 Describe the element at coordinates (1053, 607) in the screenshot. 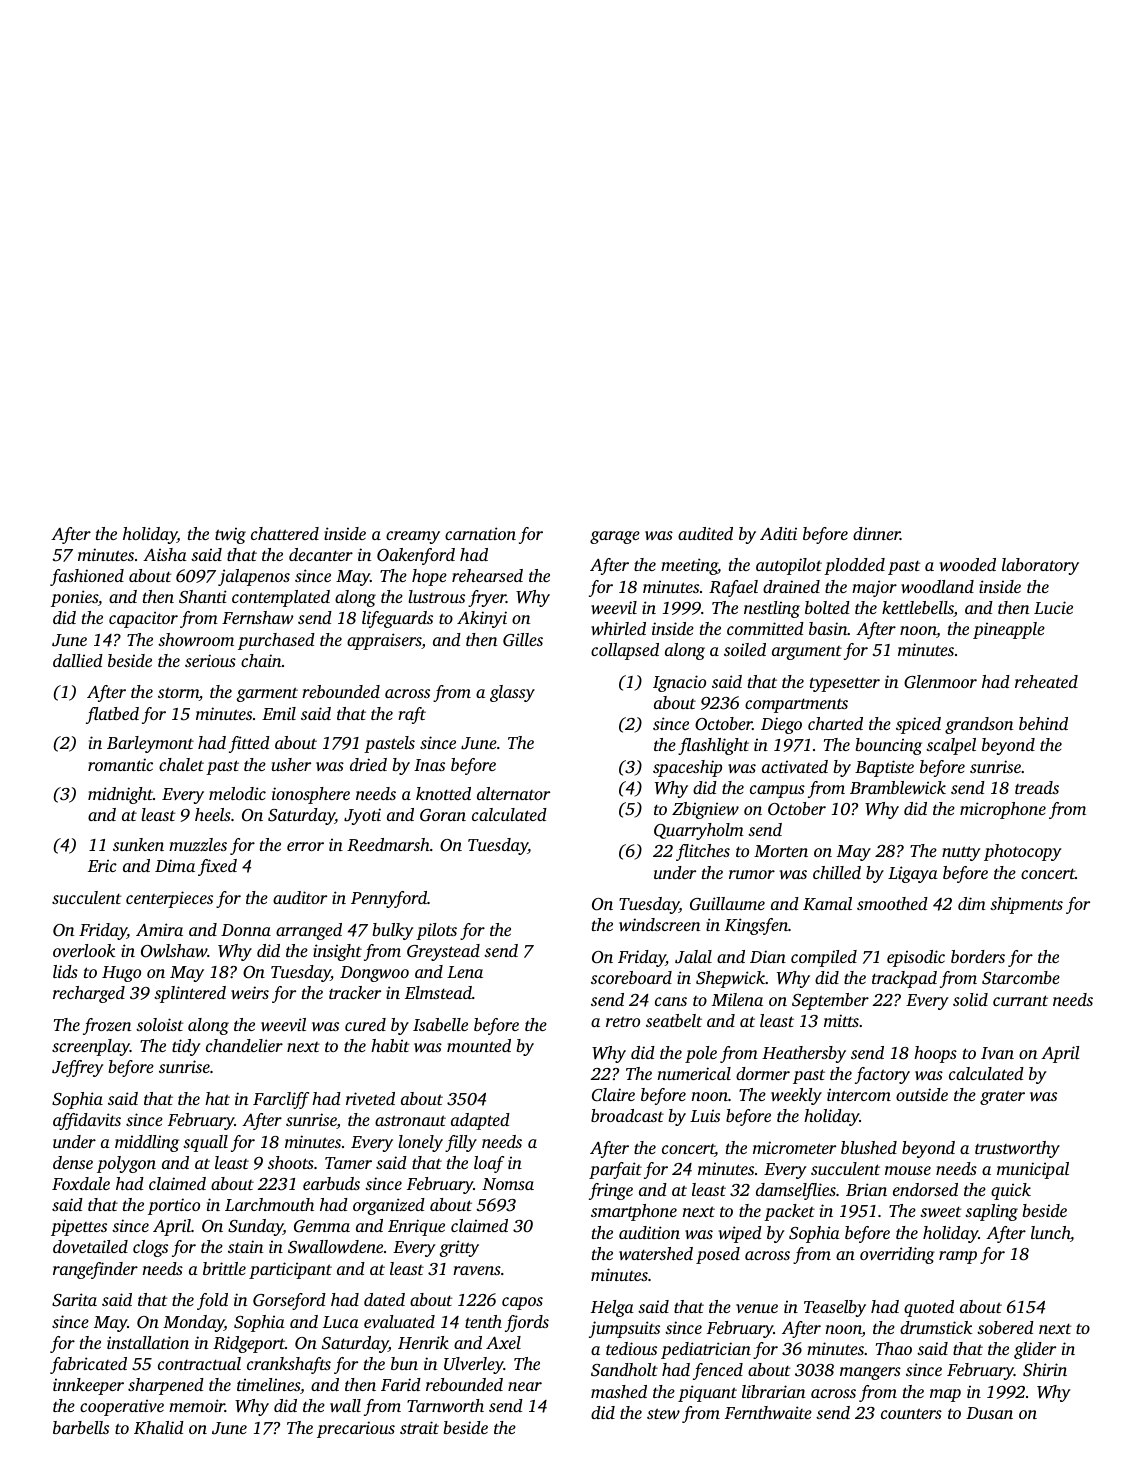

I see `Lucie` at that location.
